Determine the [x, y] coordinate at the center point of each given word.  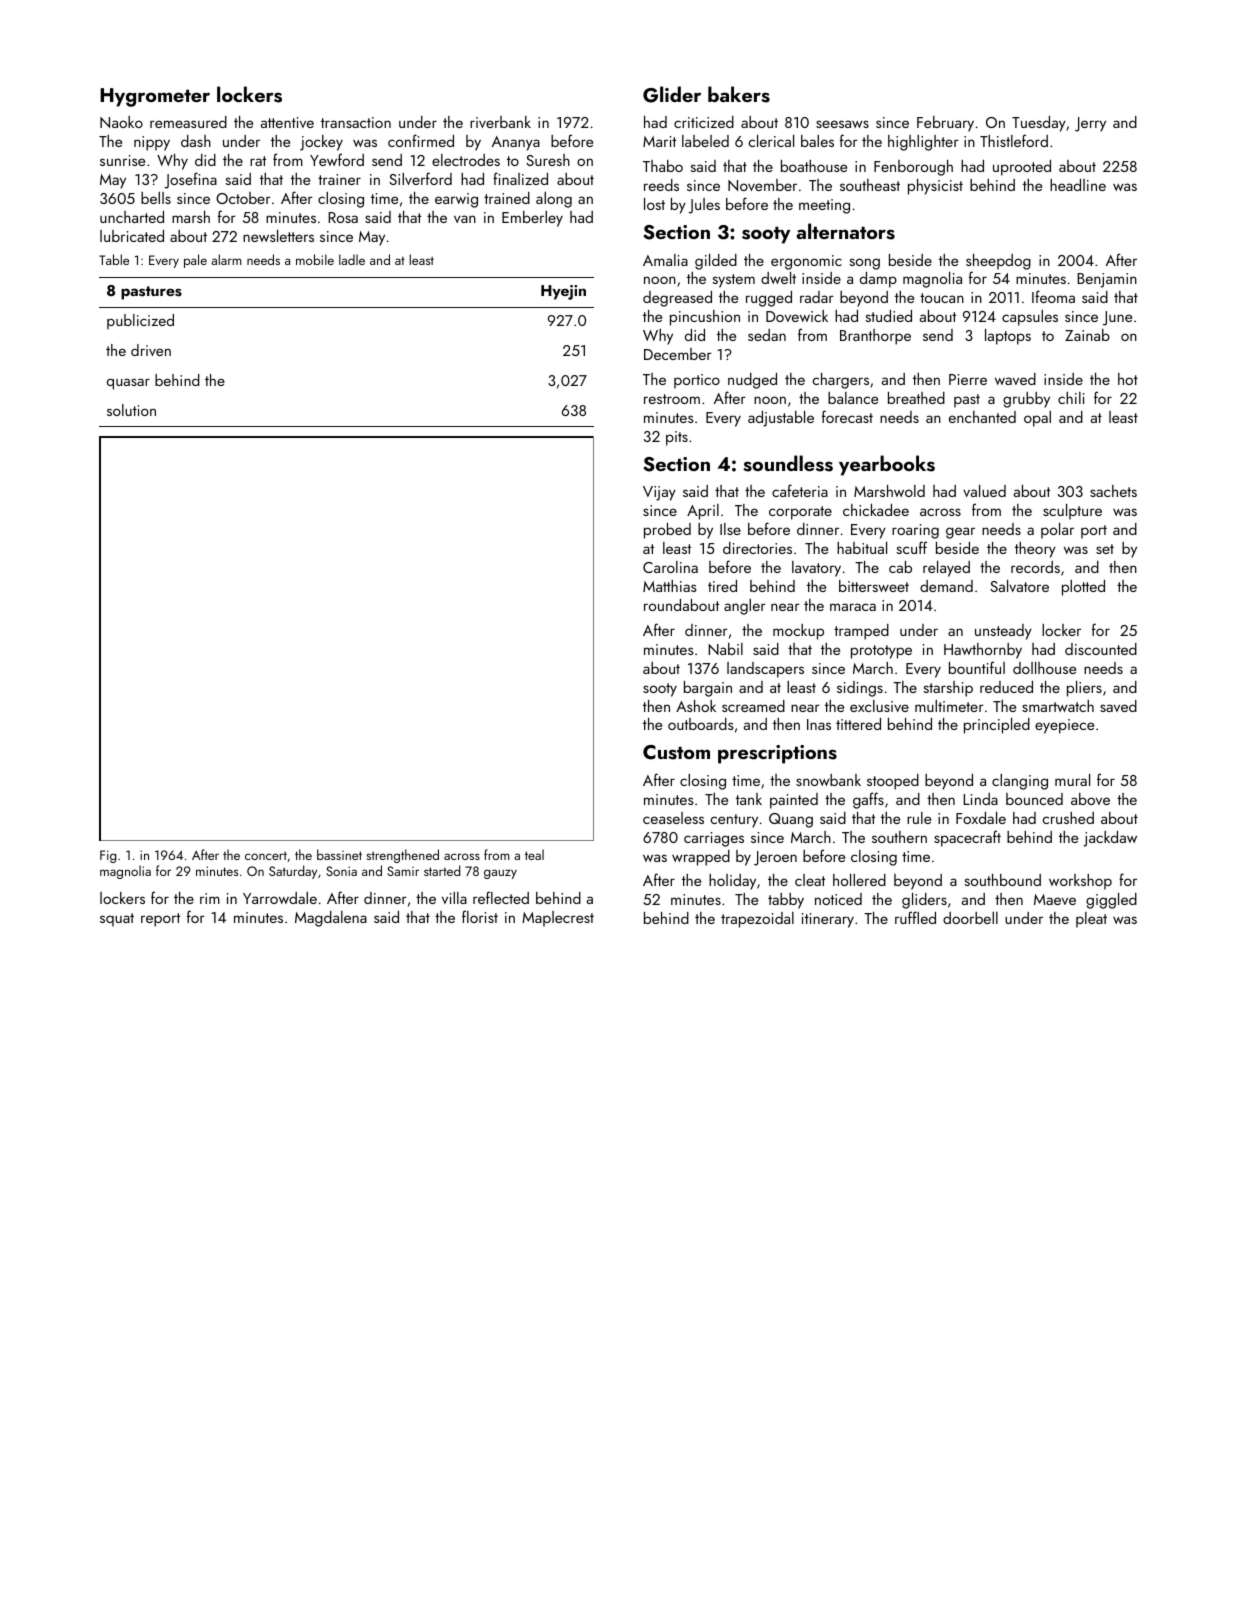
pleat [1091, 920]
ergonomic [806, 262]
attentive [287, 122]
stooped [893, 782]
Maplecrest [558, 919]
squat [117, 920]
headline [1078, 185]
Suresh [548, 160]
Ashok [696, 706]
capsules [1030, 318]
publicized [140, 322]
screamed [753, 706]
